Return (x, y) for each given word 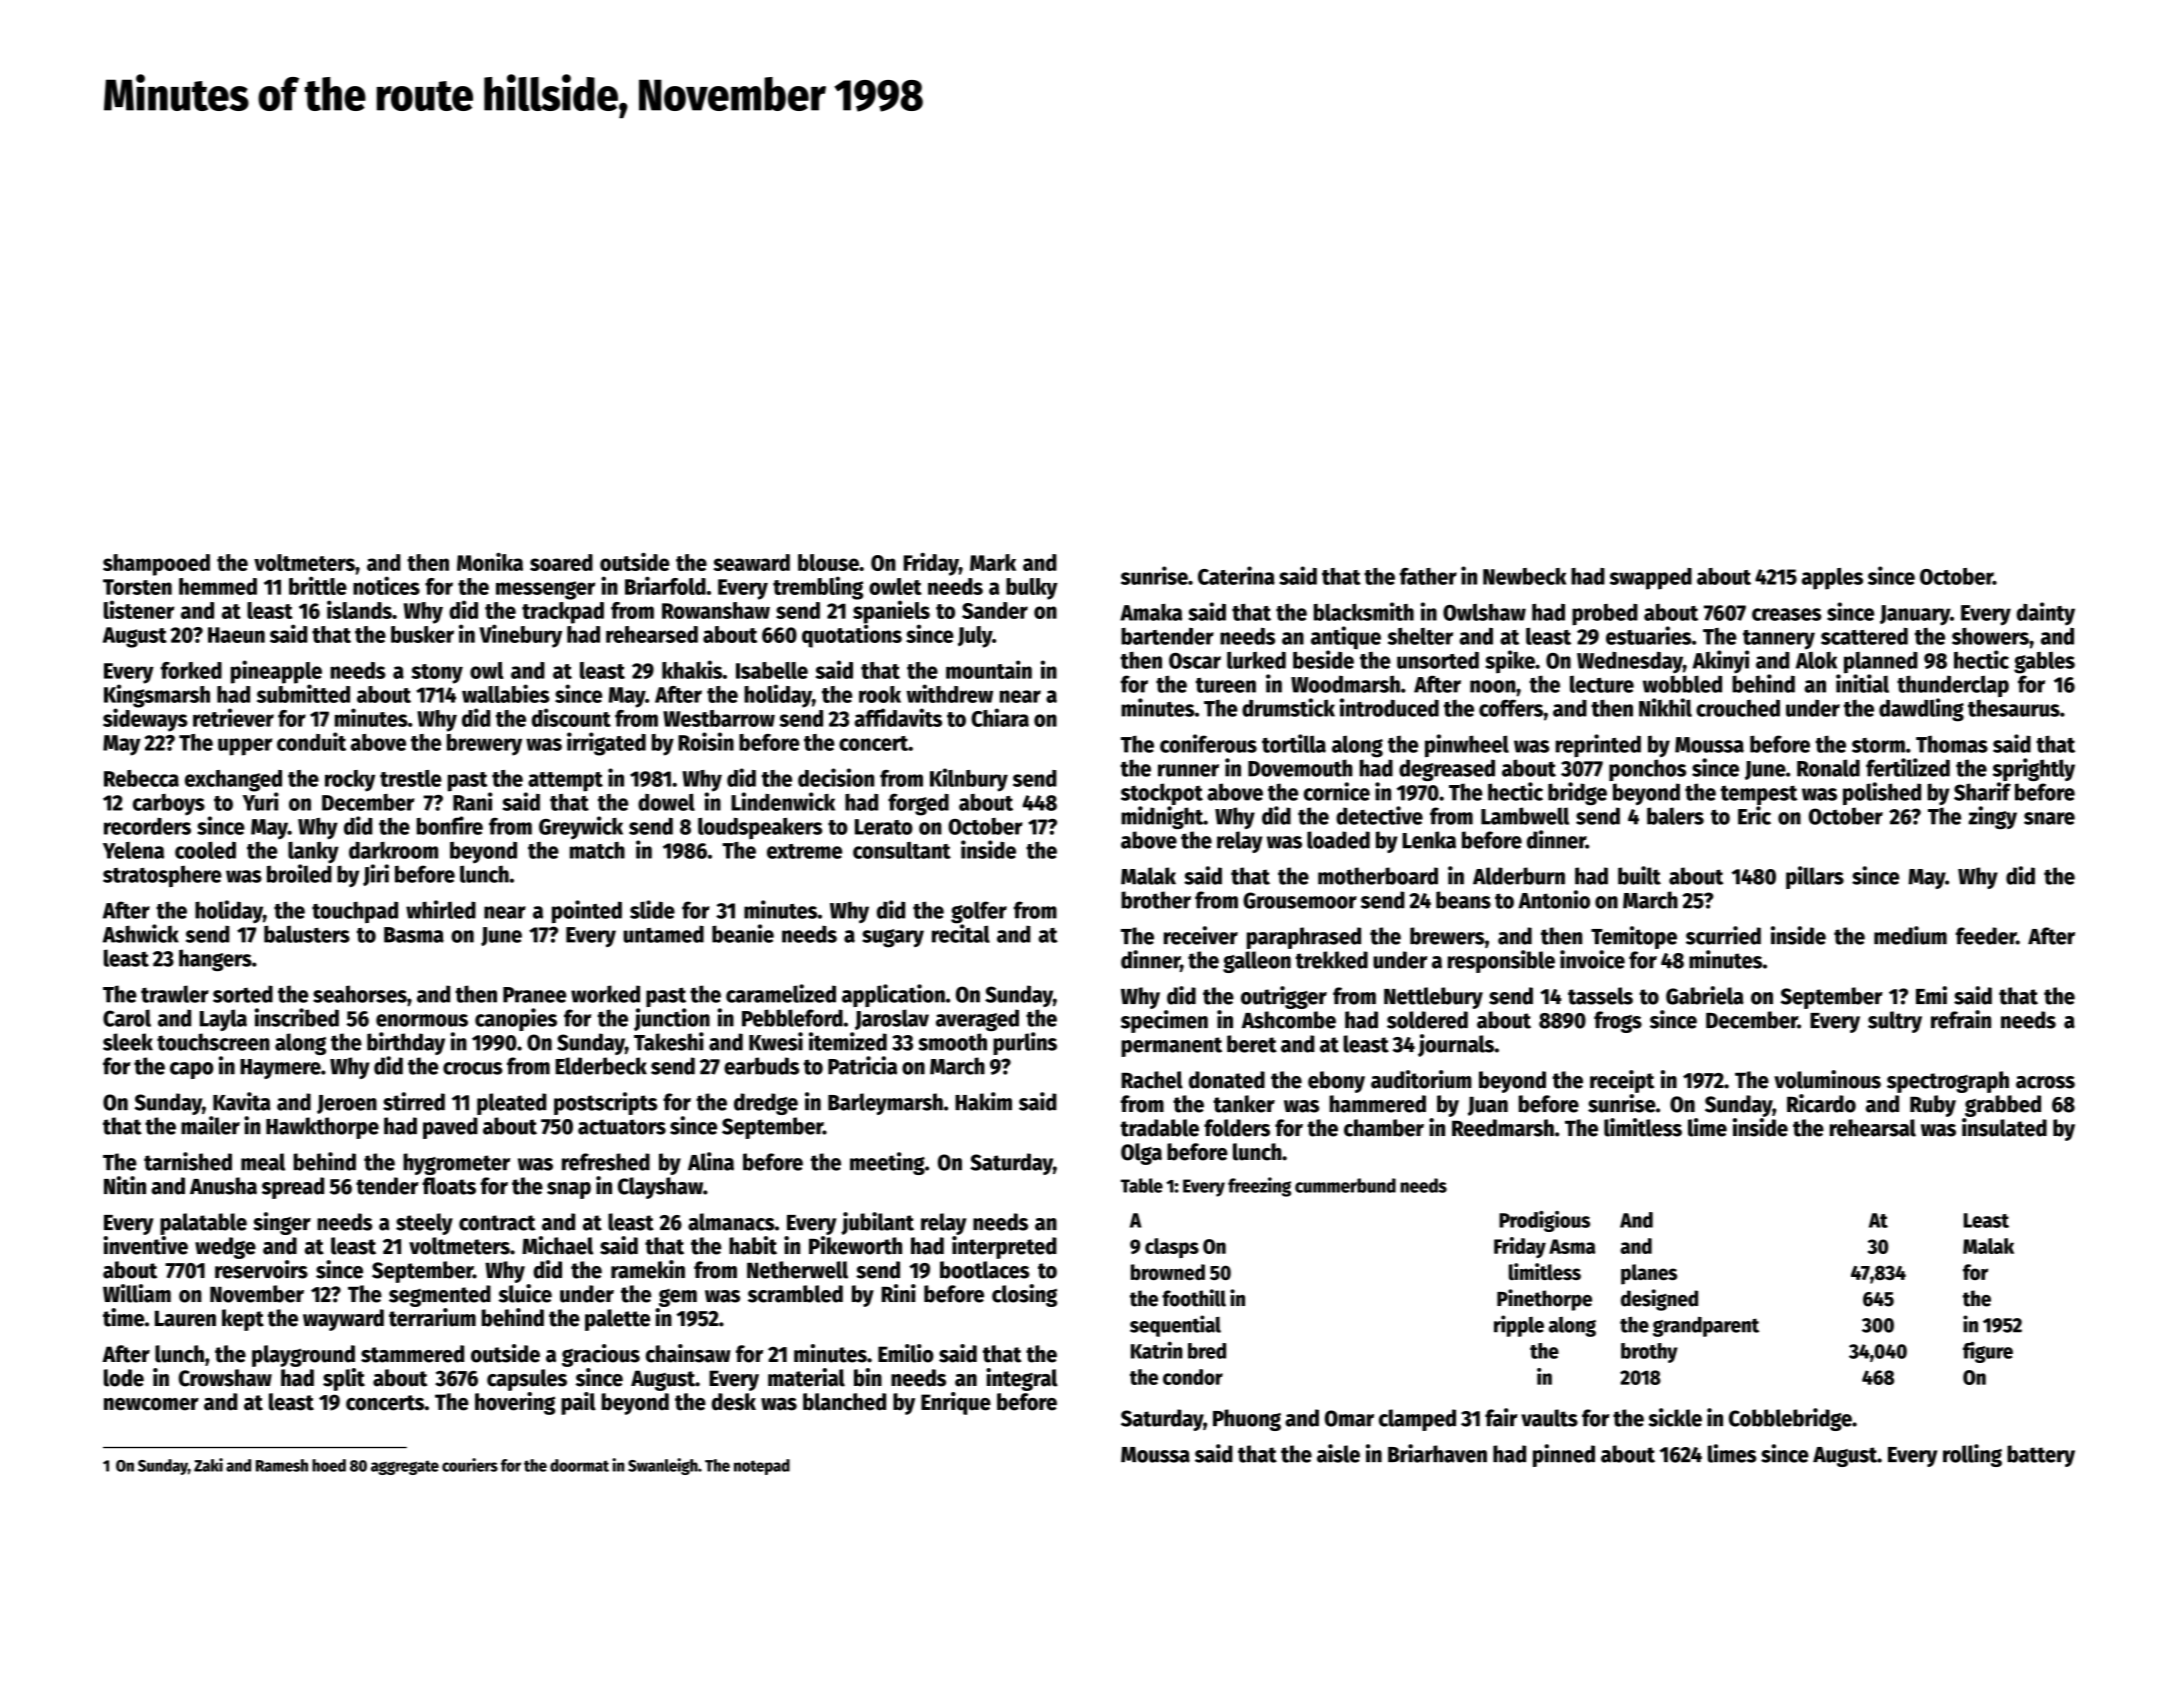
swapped (1651, 579)
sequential (1175, 1326)
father (1428, 576)
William (137, 1293)
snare (2049, 818)
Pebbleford (792, 1018)
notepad (762, 1467)
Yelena (133, 850)
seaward (751, 562)
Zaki (208, 1465)
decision (836, 777)
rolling (1972, 1455)
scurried (1723, 935)
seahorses (360, 994)
